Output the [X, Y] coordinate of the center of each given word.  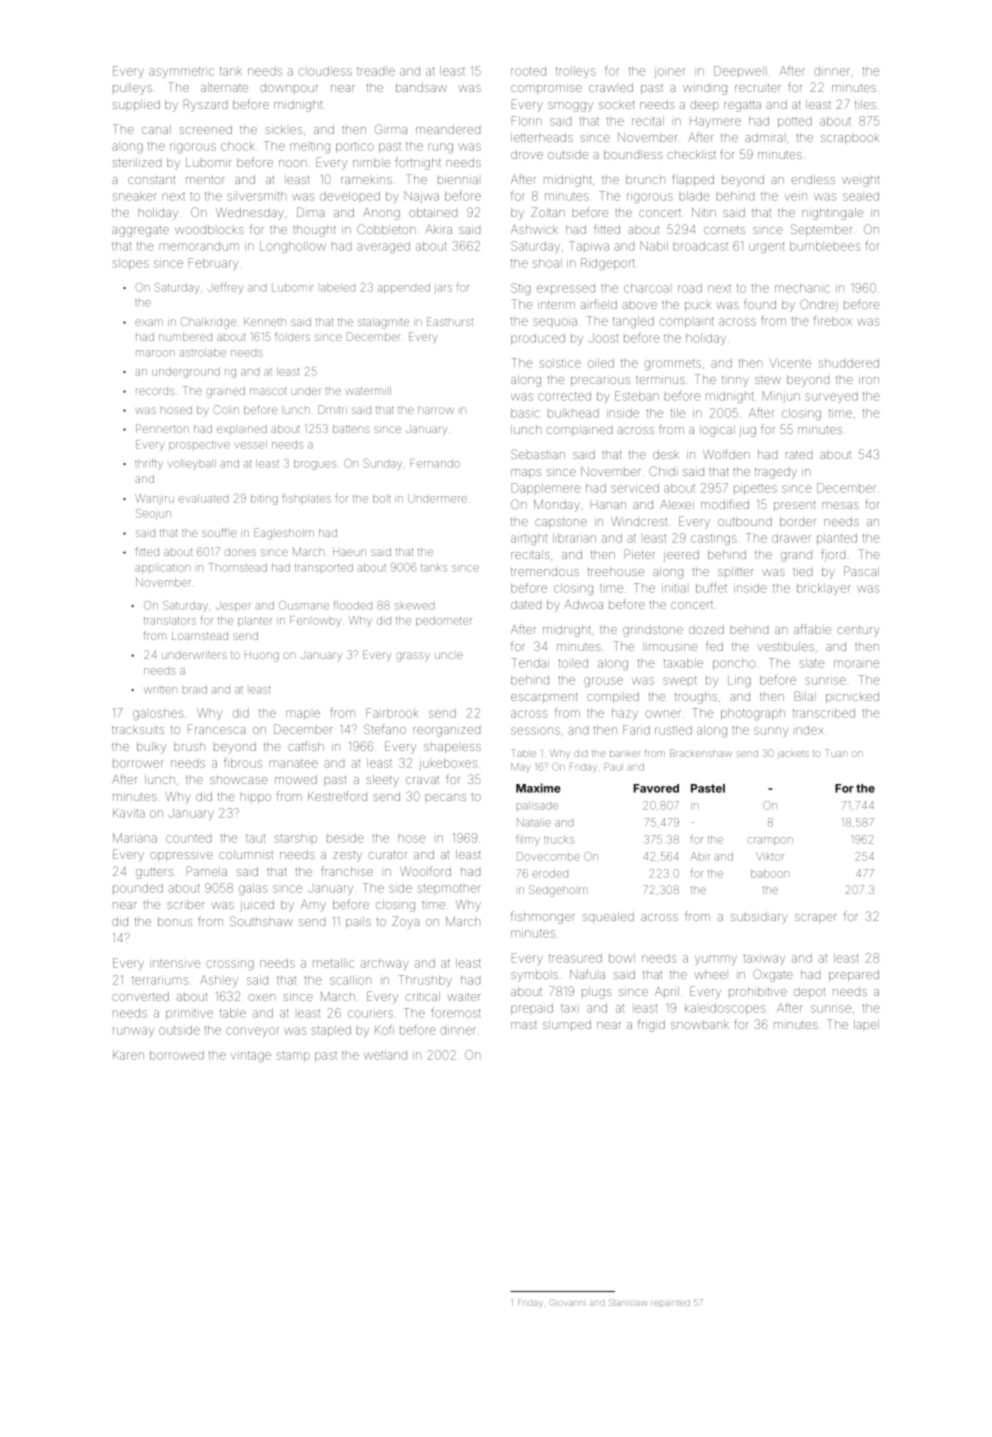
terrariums [160, 980]
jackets [793, 754]
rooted [528, 71]
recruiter [758, 88]
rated [799, 455]
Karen [128, 1055]
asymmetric [181, 72]
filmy [528, 840]
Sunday [383, 464]
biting [264, 499]
